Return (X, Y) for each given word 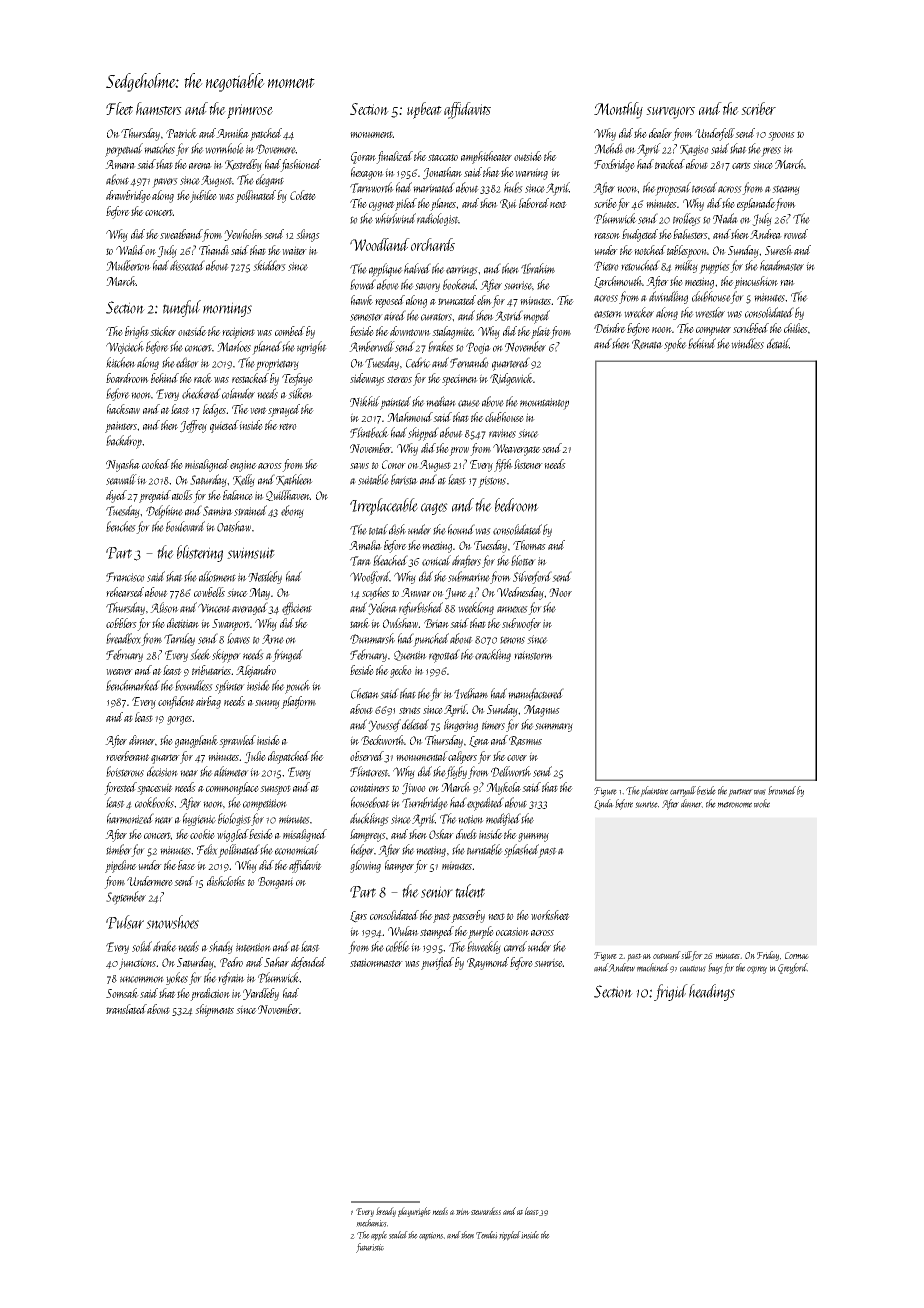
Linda (604, 804)
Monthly (618, 110)
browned (782, 790)
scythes (376, 593)
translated (126, 1009)
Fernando (469, 362)
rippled (510, 1236)
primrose (250, 111)
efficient (297, 608)
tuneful (182, 308)
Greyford (792, 968)
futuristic (370, 1248)
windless (747, 343)
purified (437, 963)
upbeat (424, 110)
